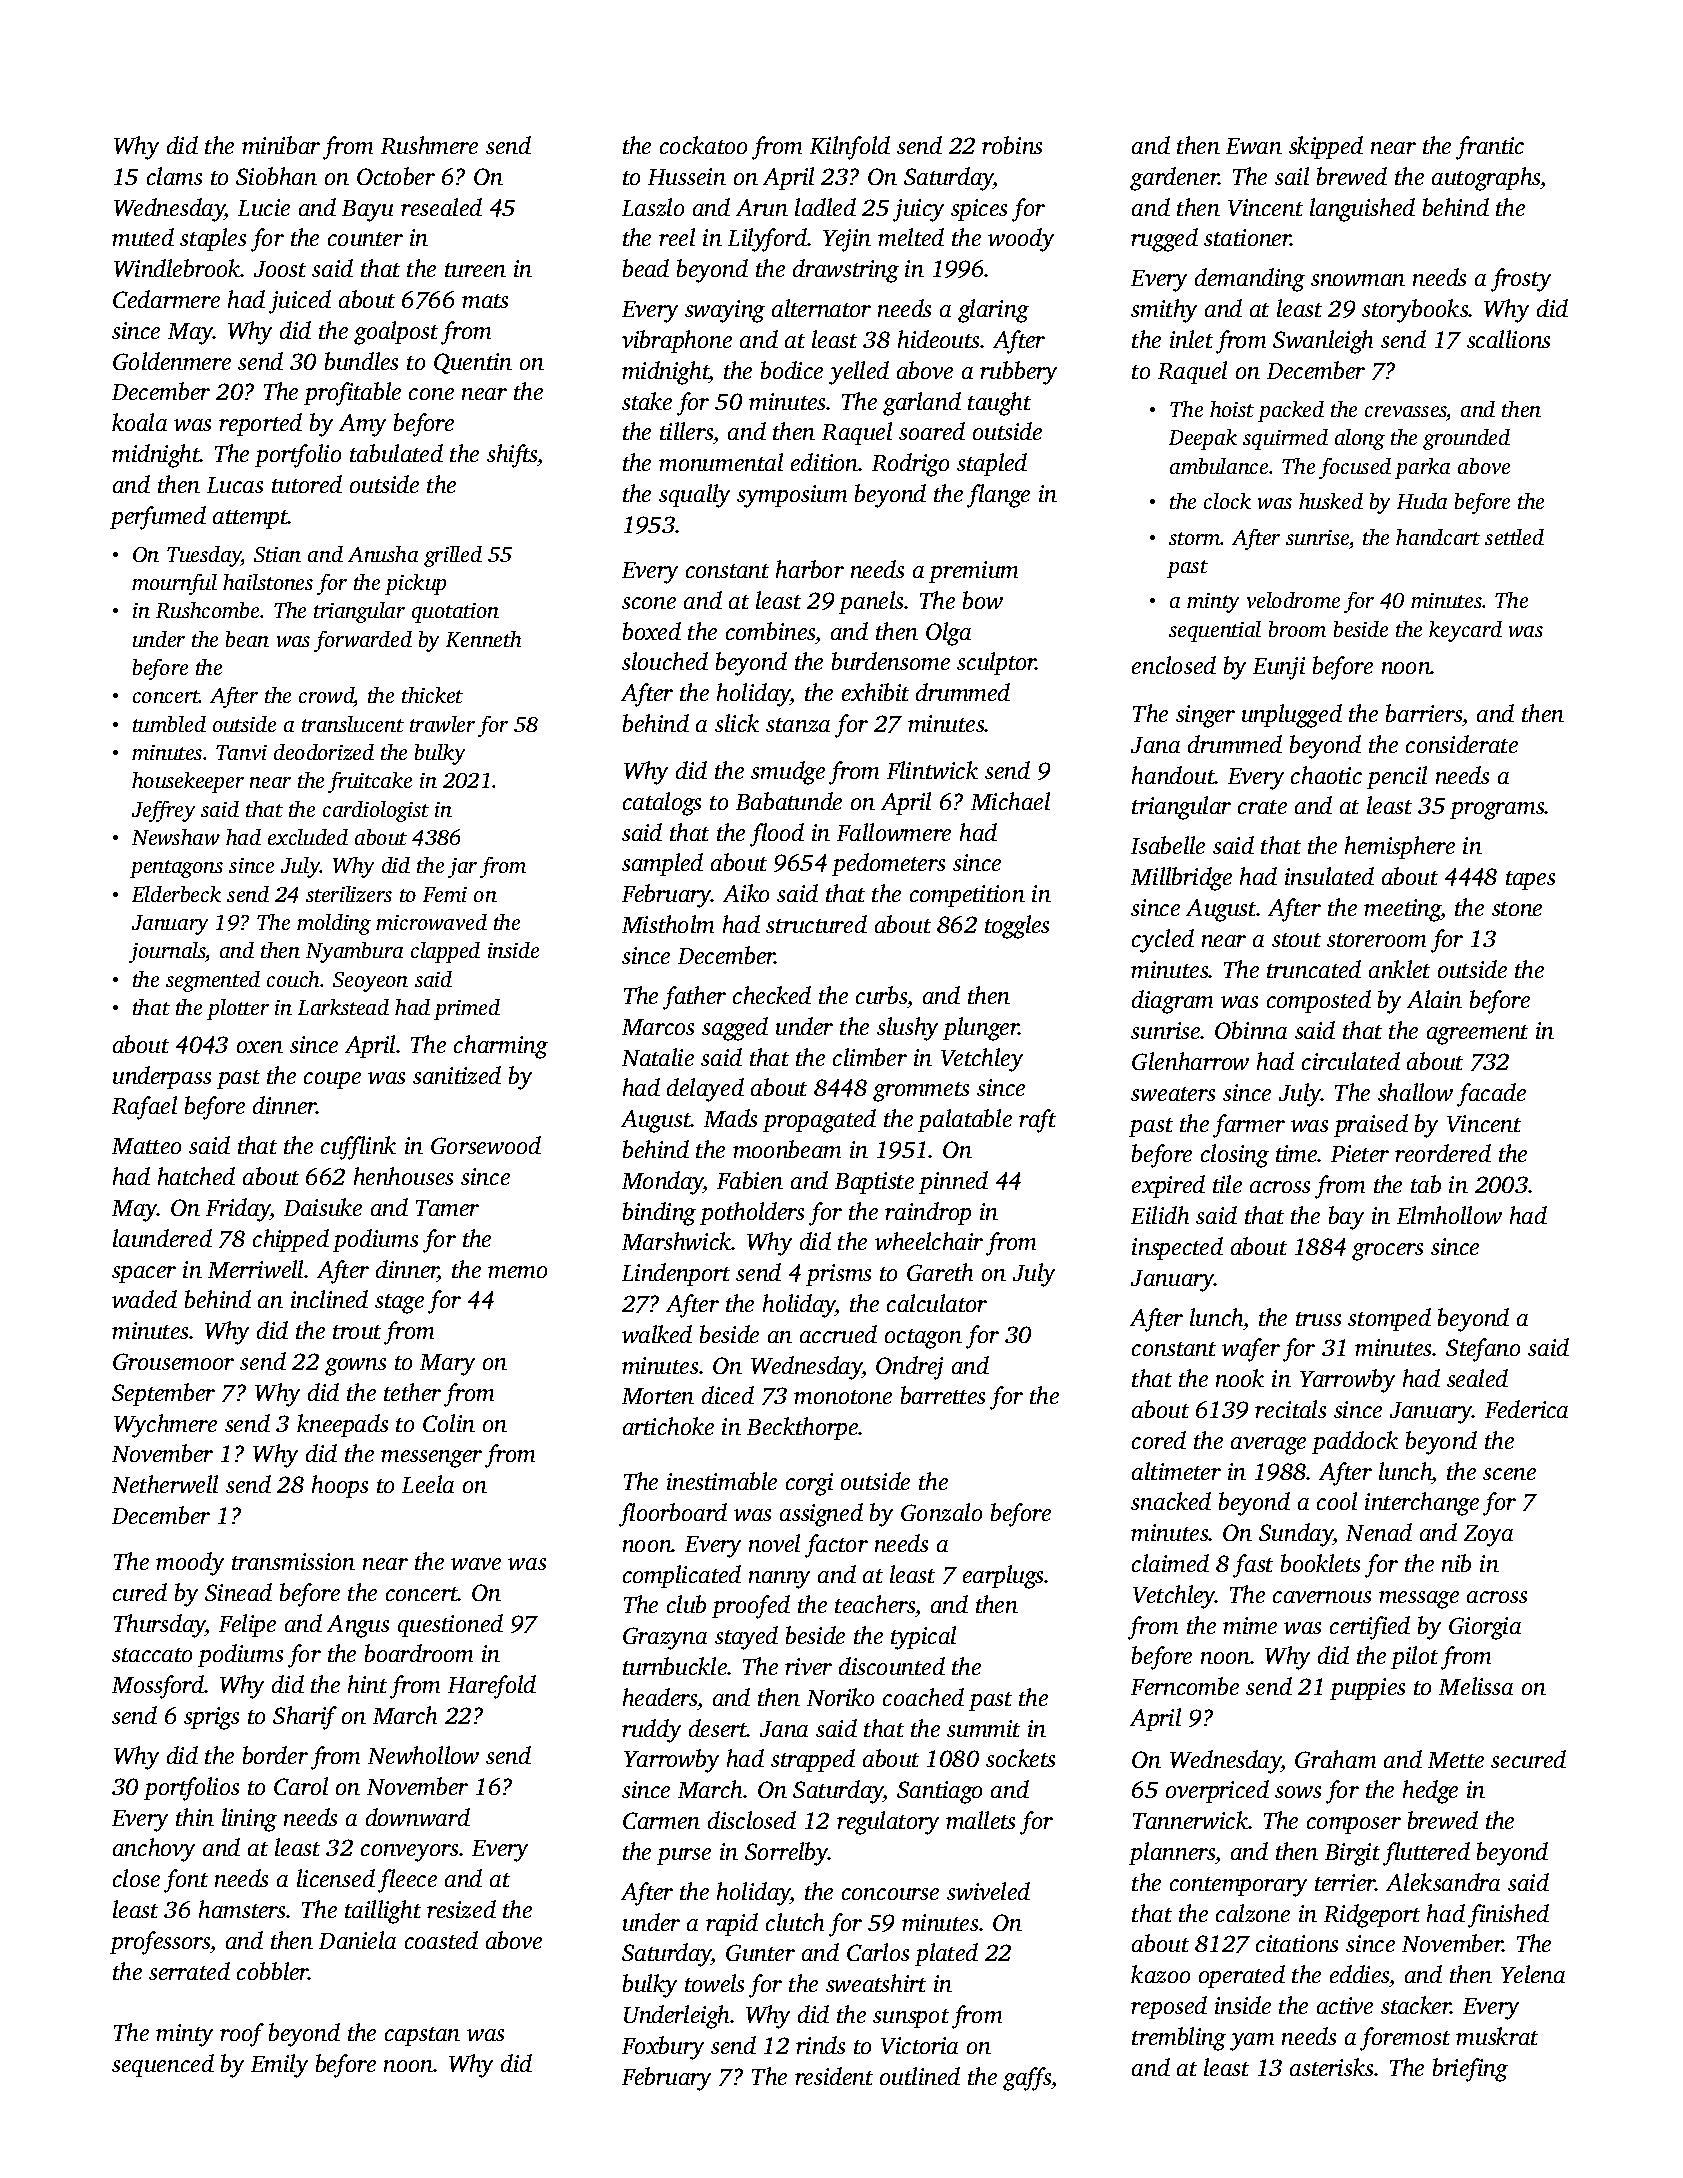  What do you see at coordinates (792, 370) in the screenshot?
I see `bodice` at bounding box center [792, 370].
